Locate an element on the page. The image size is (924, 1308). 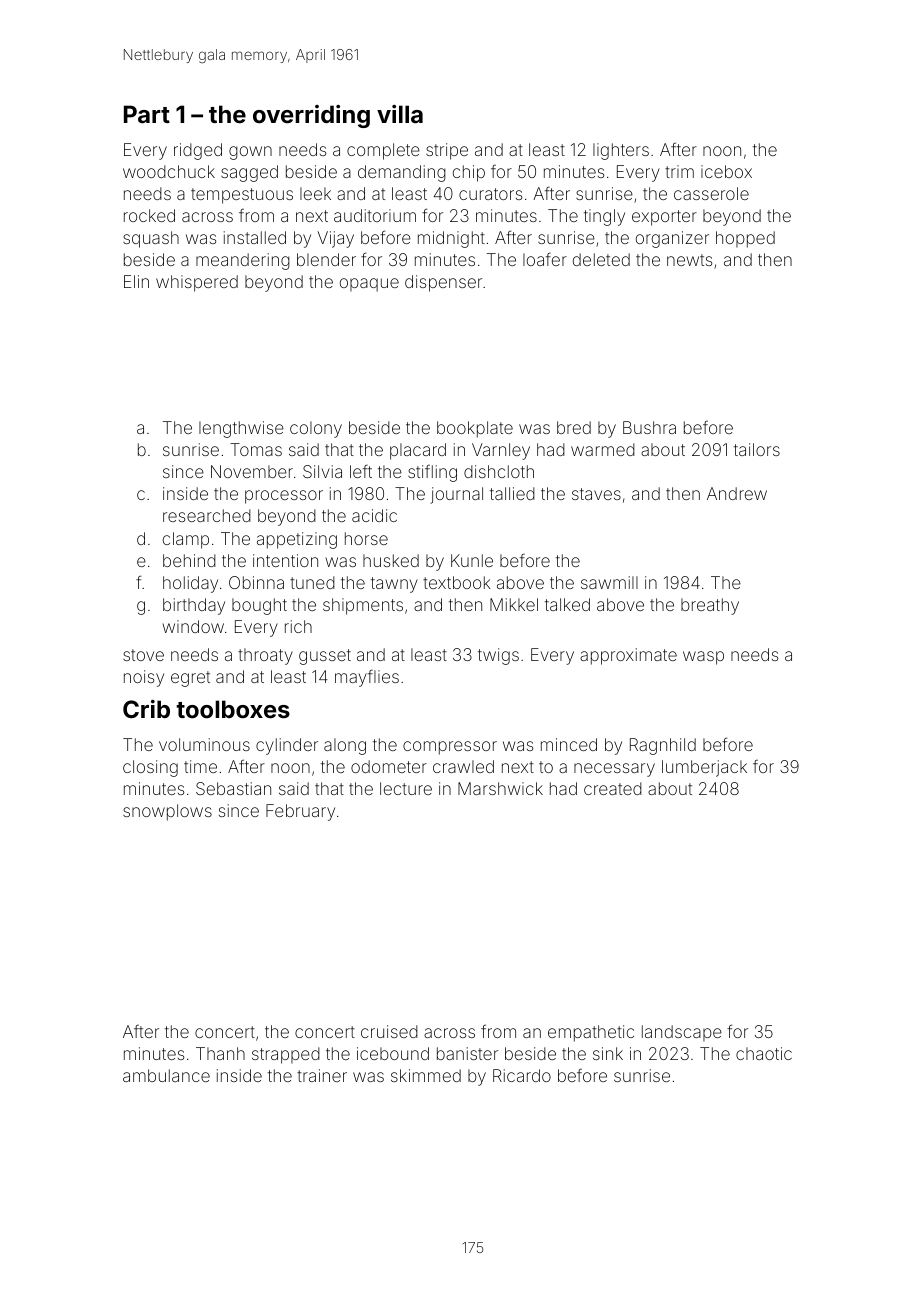
lecture is located at coordinates (406, 788).
